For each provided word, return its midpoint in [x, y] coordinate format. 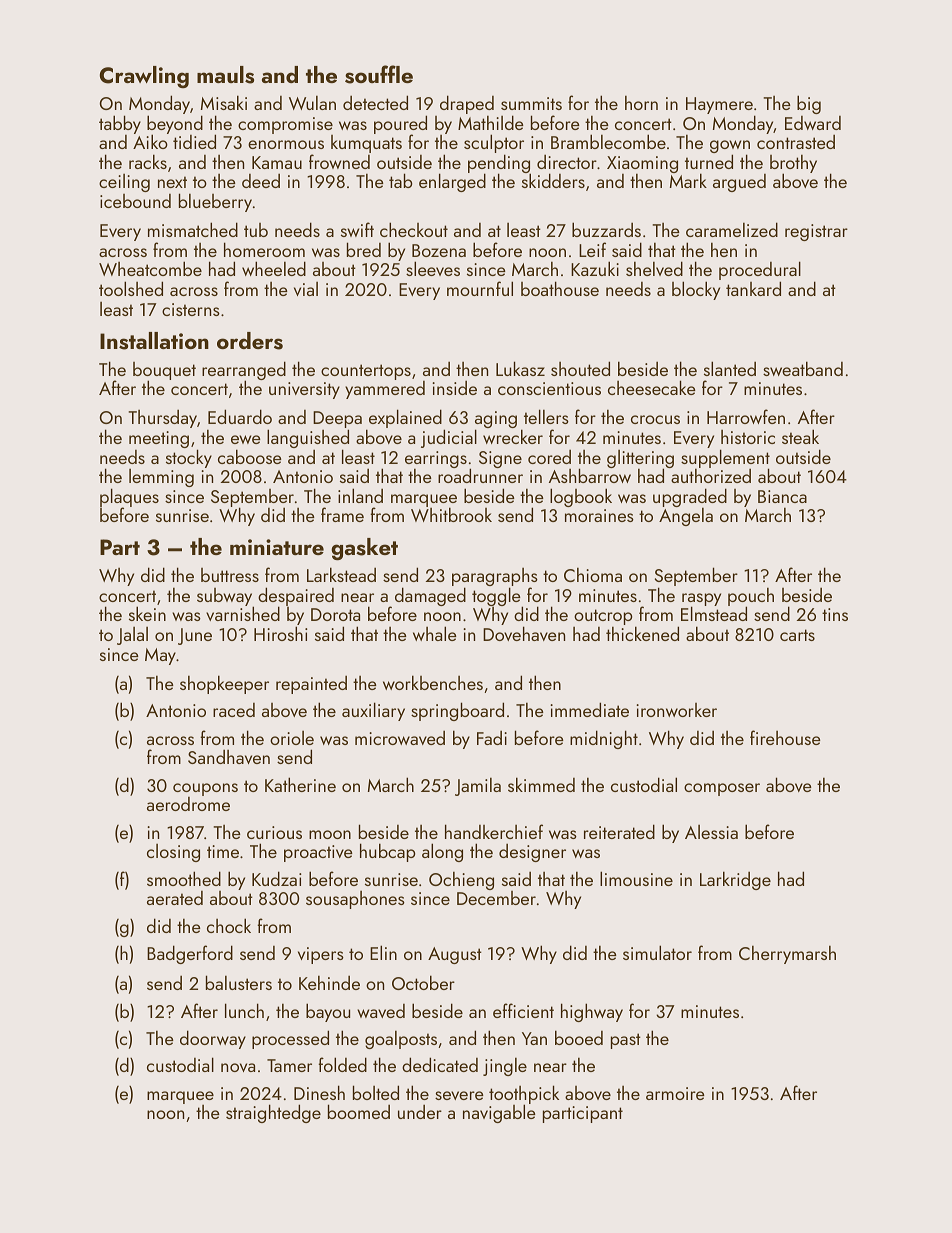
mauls [225, 75]
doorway [213, 1039]
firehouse [785, 737]
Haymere [719, 105]
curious [274, 832]
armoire [675, 1093]
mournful [480, 288]
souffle [379, 74]
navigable [499, 1114]
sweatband [803, 368]
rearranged [244, 371]
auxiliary [373, 711]
